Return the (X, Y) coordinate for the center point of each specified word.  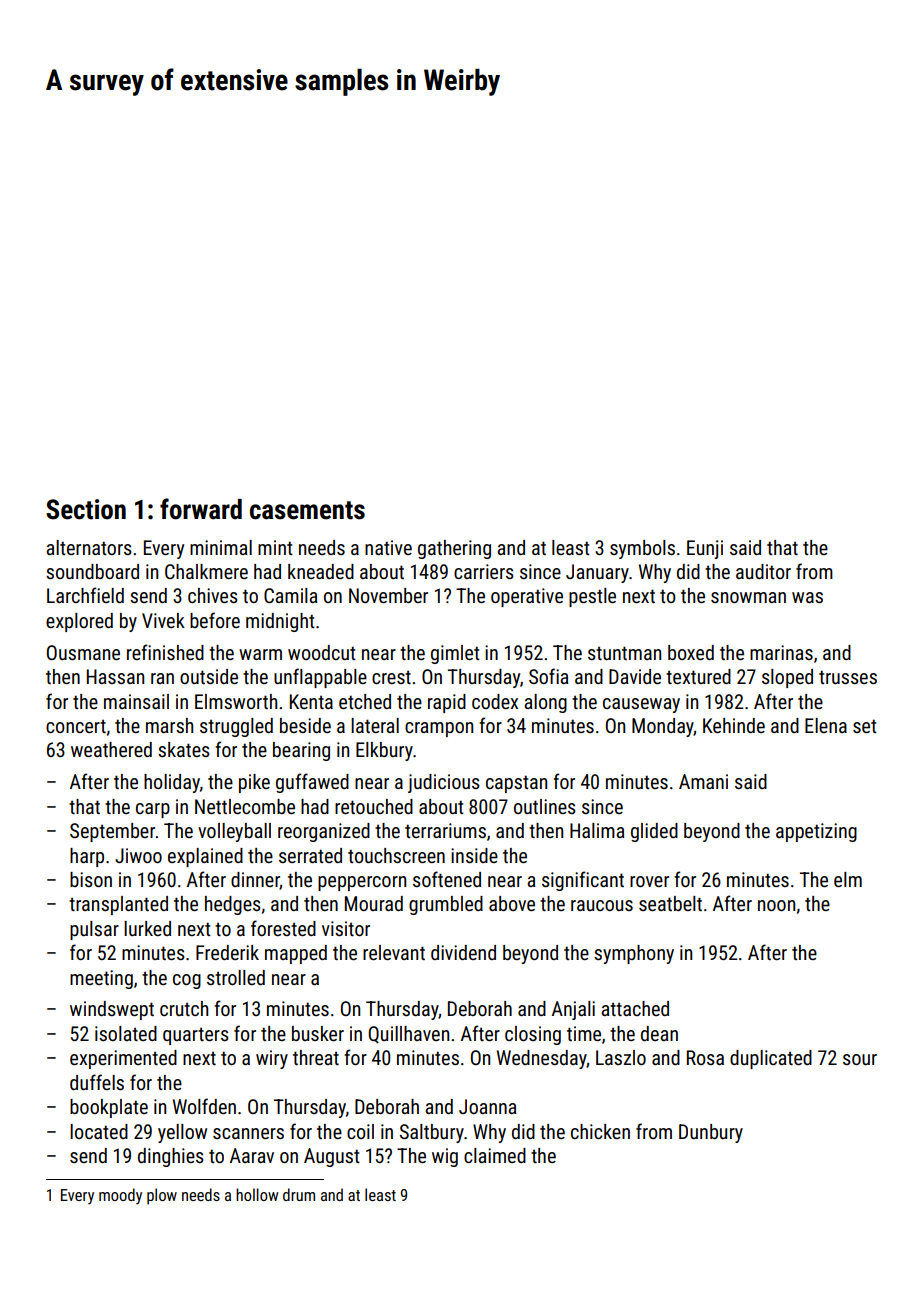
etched (365, 701)
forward (201, 509)
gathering (454, 549)
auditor (763, 571)
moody (120, 1196)
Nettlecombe (245, 806)
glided (654, 832)
